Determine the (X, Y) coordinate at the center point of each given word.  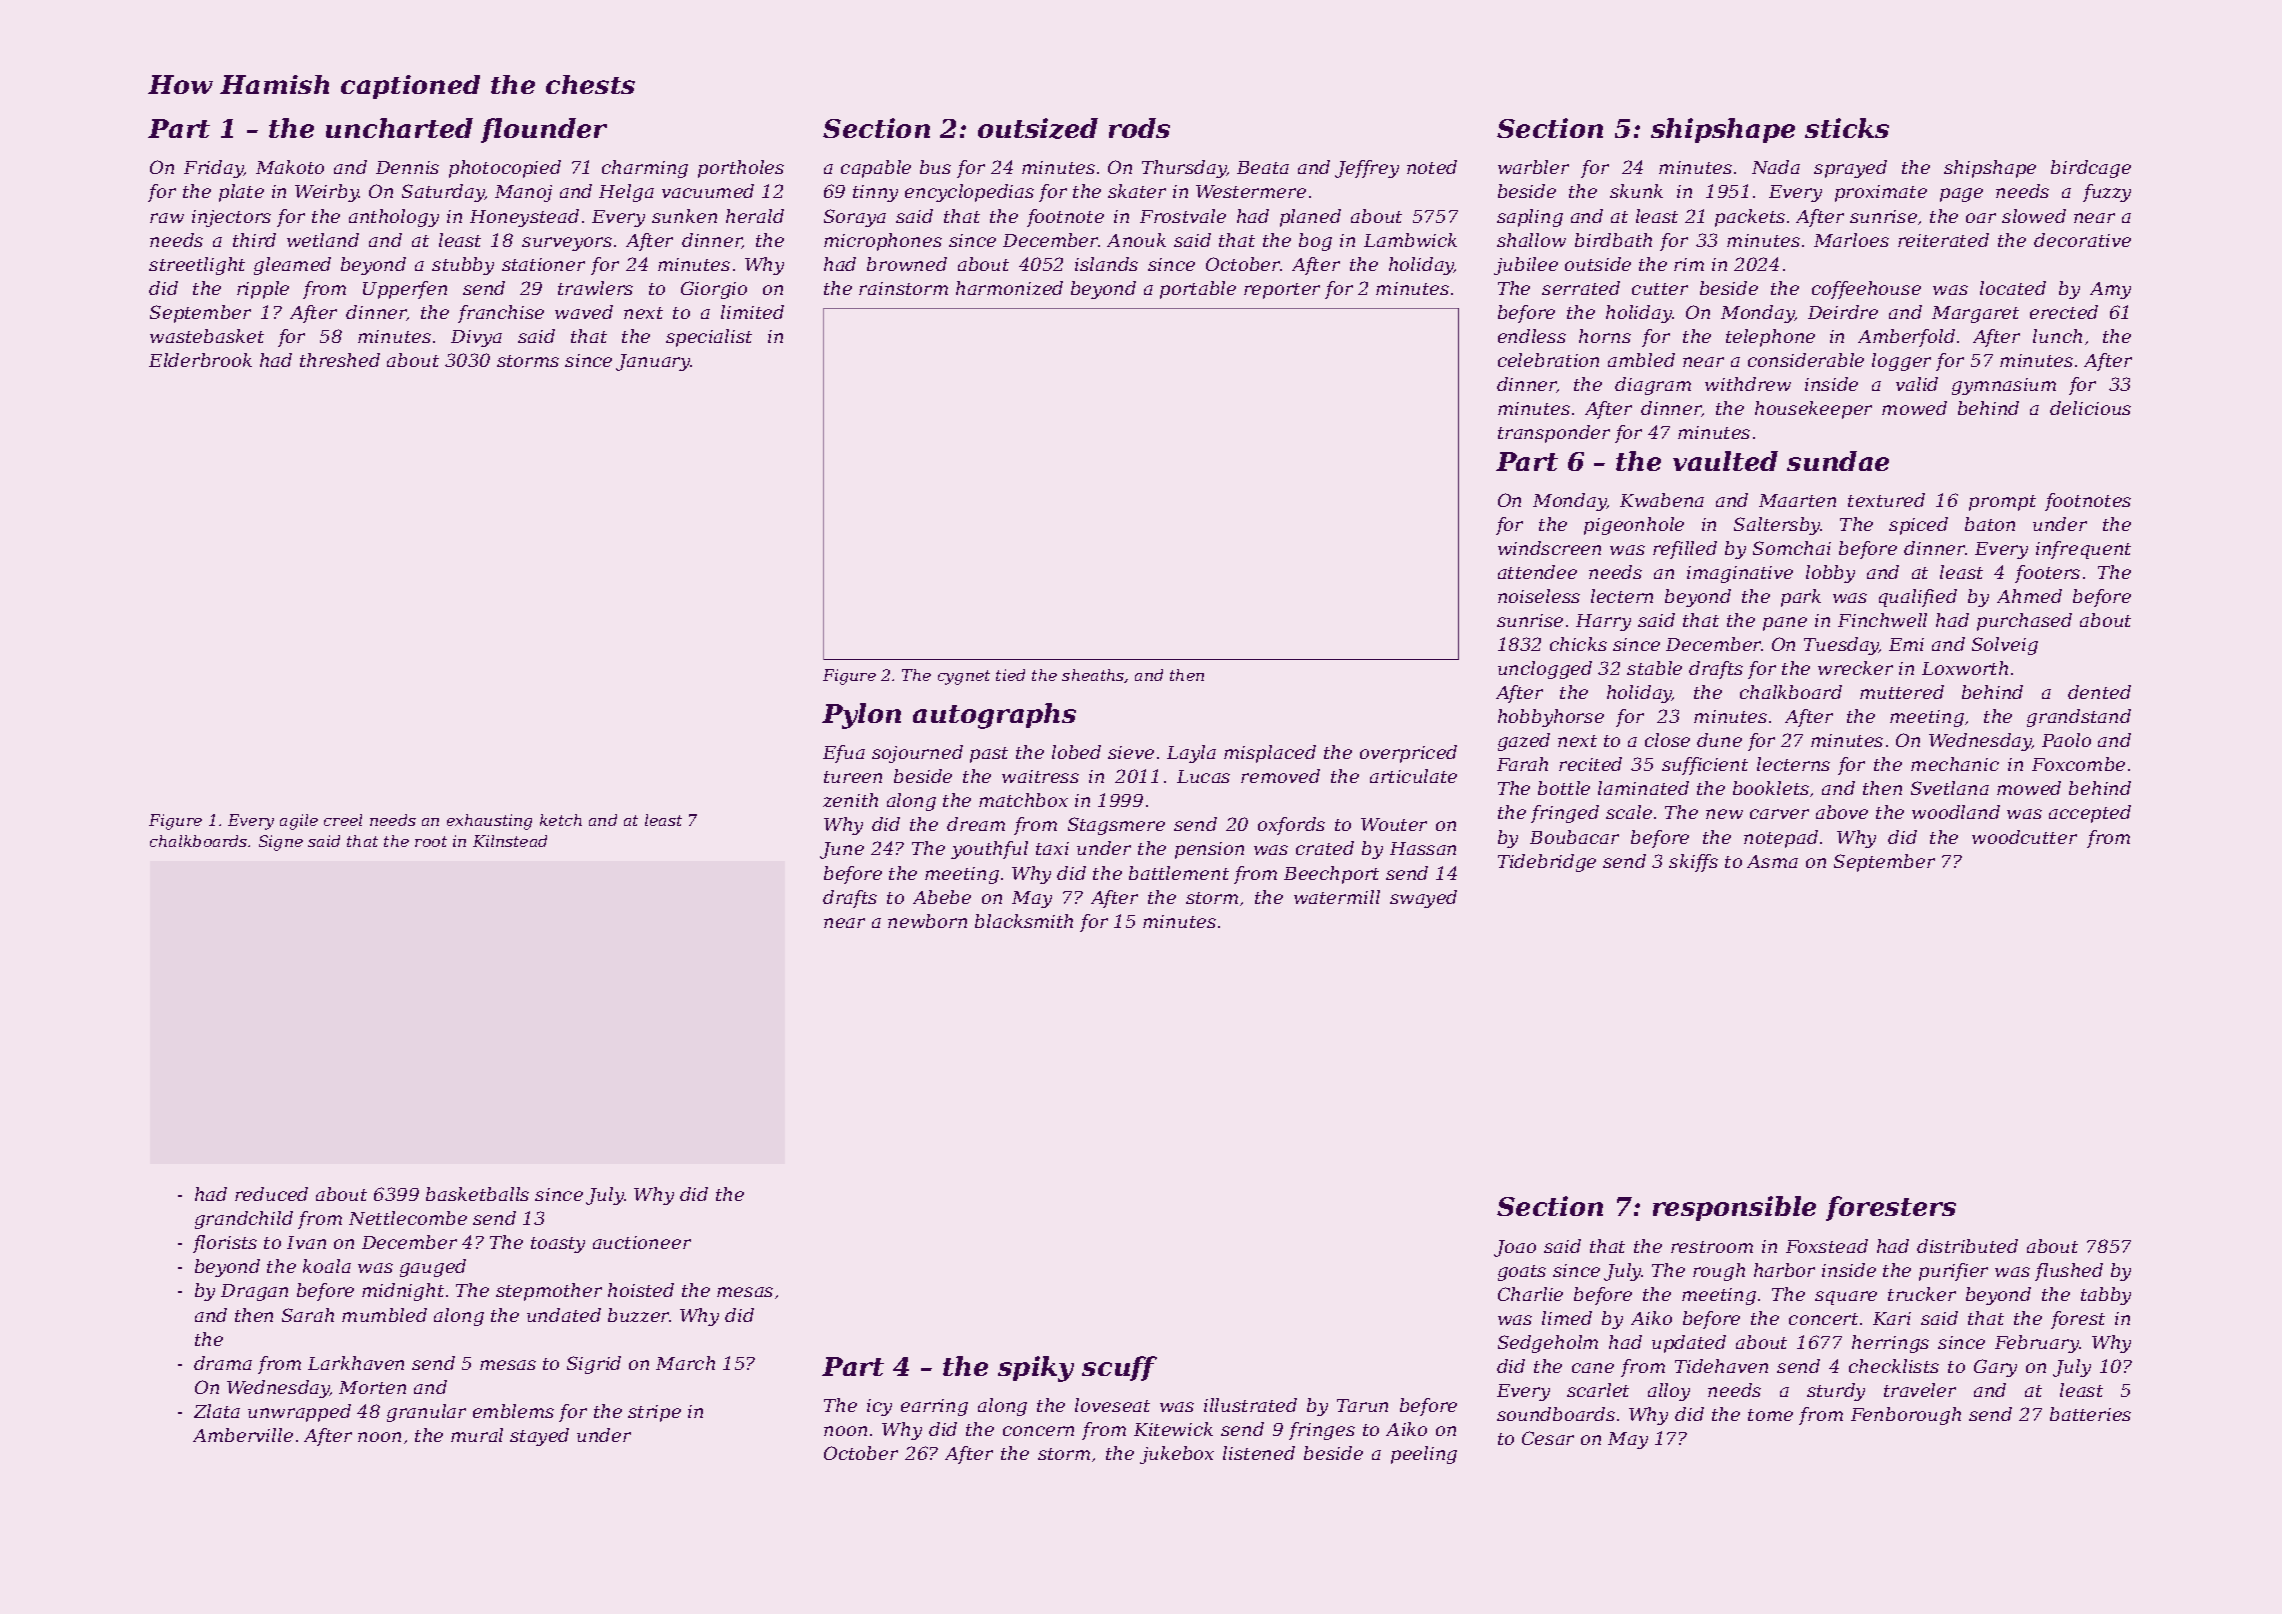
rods (1139, 128)
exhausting (489, 822)
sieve (1131, 752)
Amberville (243, 1435)
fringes (1322, 1431)
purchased (2024, 622)
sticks (1847, 128)
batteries (2090, 1414)
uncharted (399, 128)
